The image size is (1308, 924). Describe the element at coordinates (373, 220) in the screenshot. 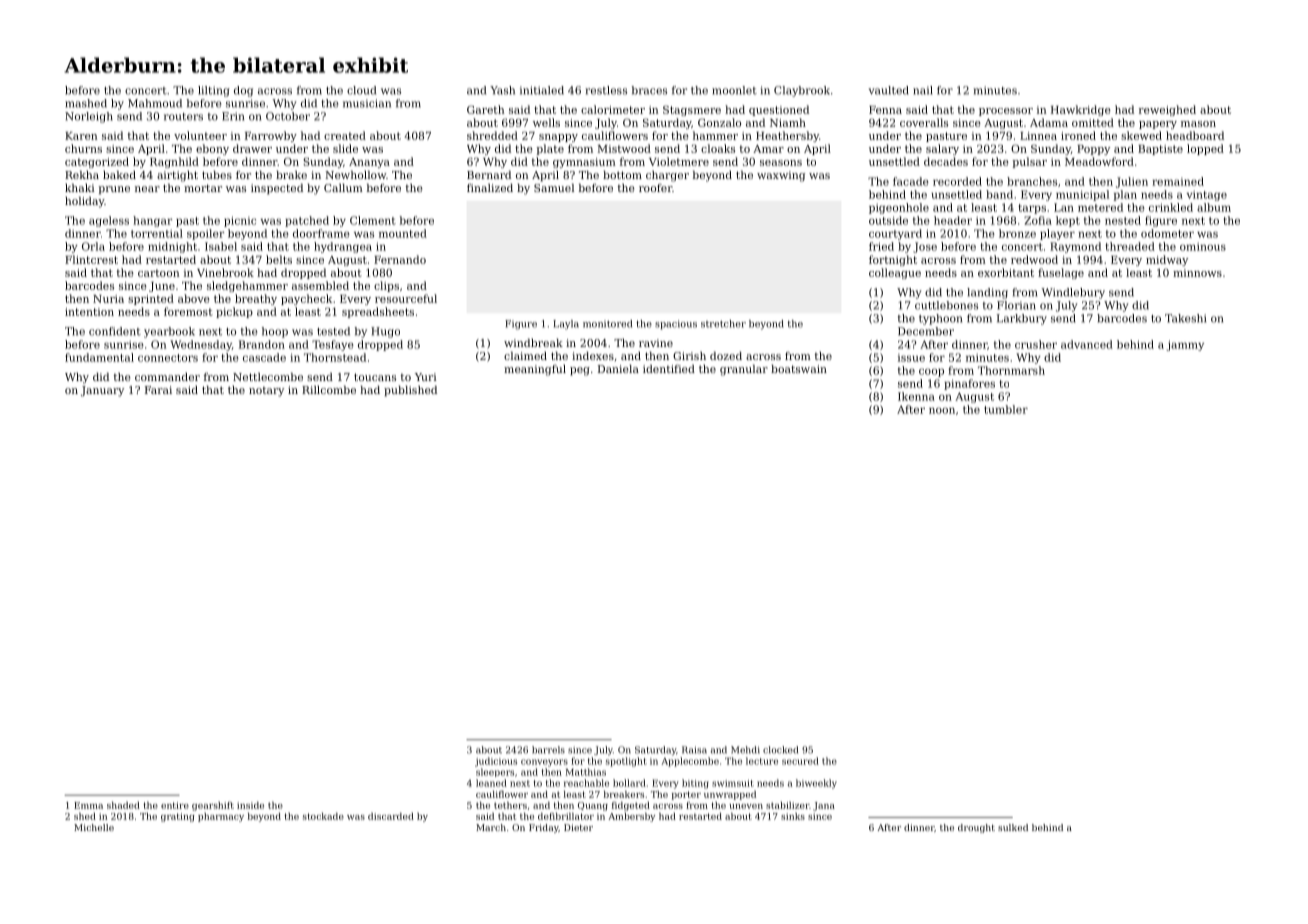

I see `Clement` at that location.
